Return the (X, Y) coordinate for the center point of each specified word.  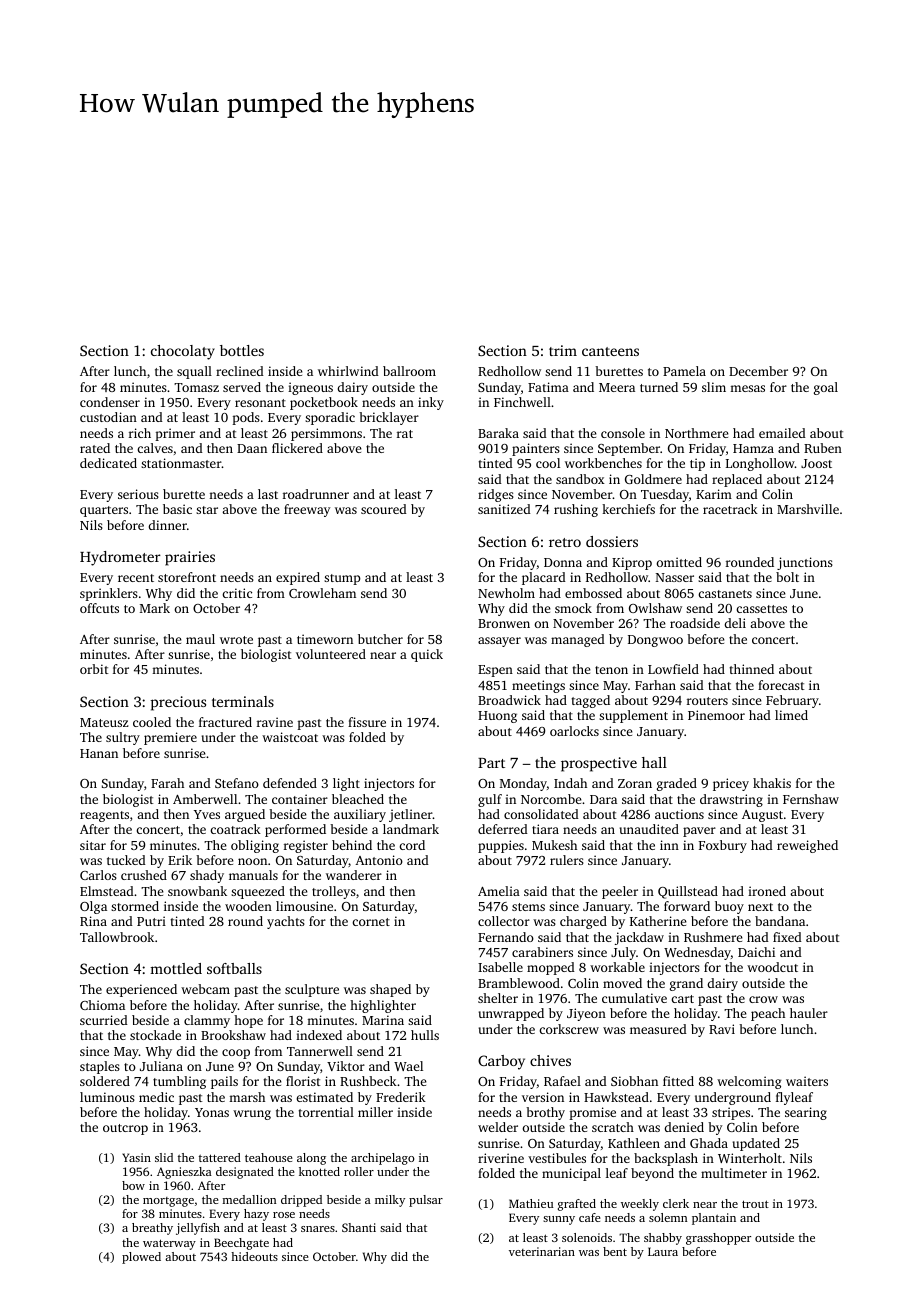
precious (178, 703)
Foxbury (723, 846)
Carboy (501, 1062)
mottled (176, 968)
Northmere (697, 433)
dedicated (108, 463)
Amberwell (205, 799)
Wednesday (697, 953)
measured (658, 1029)
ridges (496, 495)
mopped (551, 968)
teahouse (269, 1157)
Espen (495, 671)
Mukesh (554, 845)
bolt (787, 577)
